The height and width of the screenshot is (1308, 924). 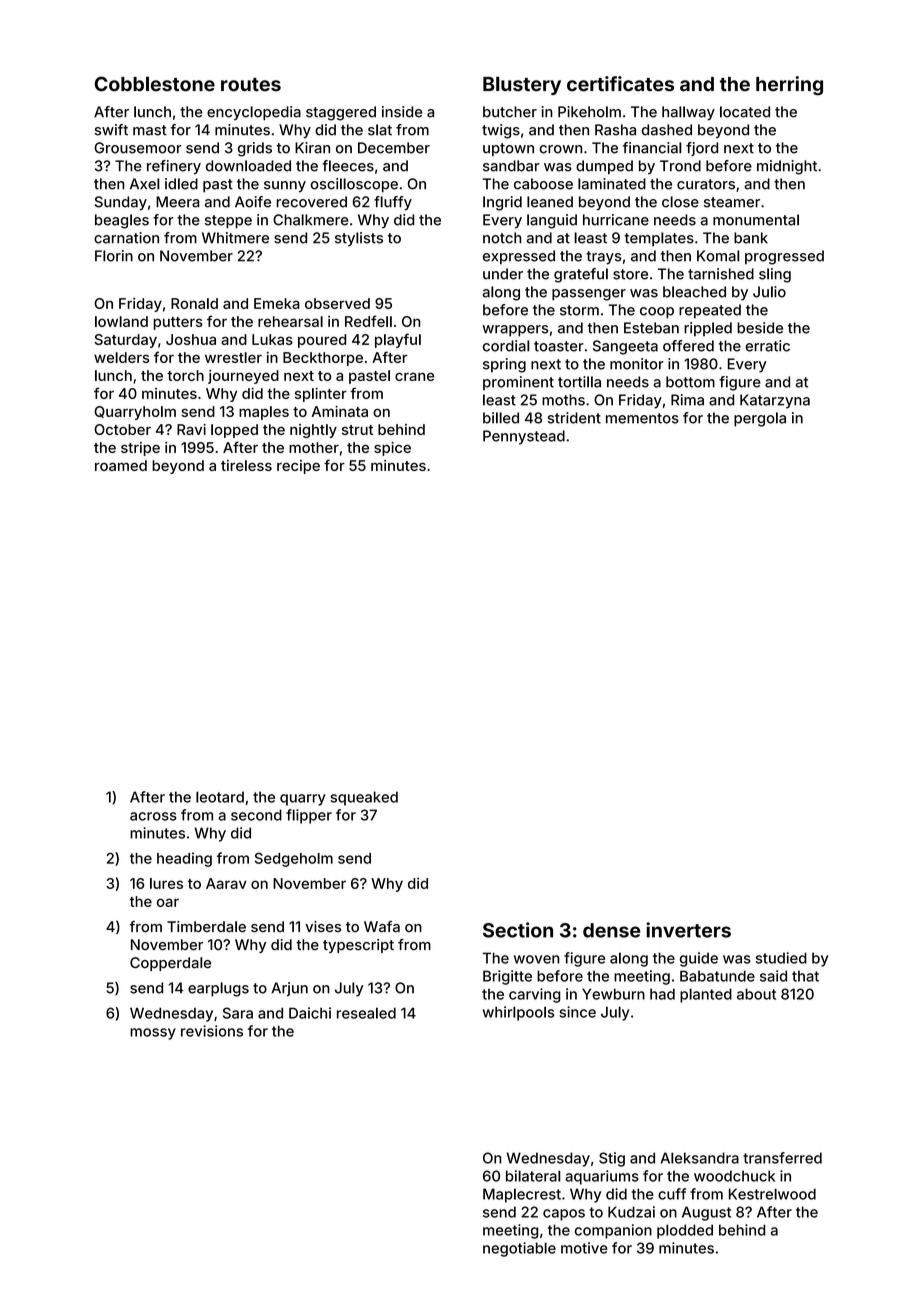 What do you see at coordinates (612, 930) in the screenshot?
I see `dense` at bounding box center [612, 930].
